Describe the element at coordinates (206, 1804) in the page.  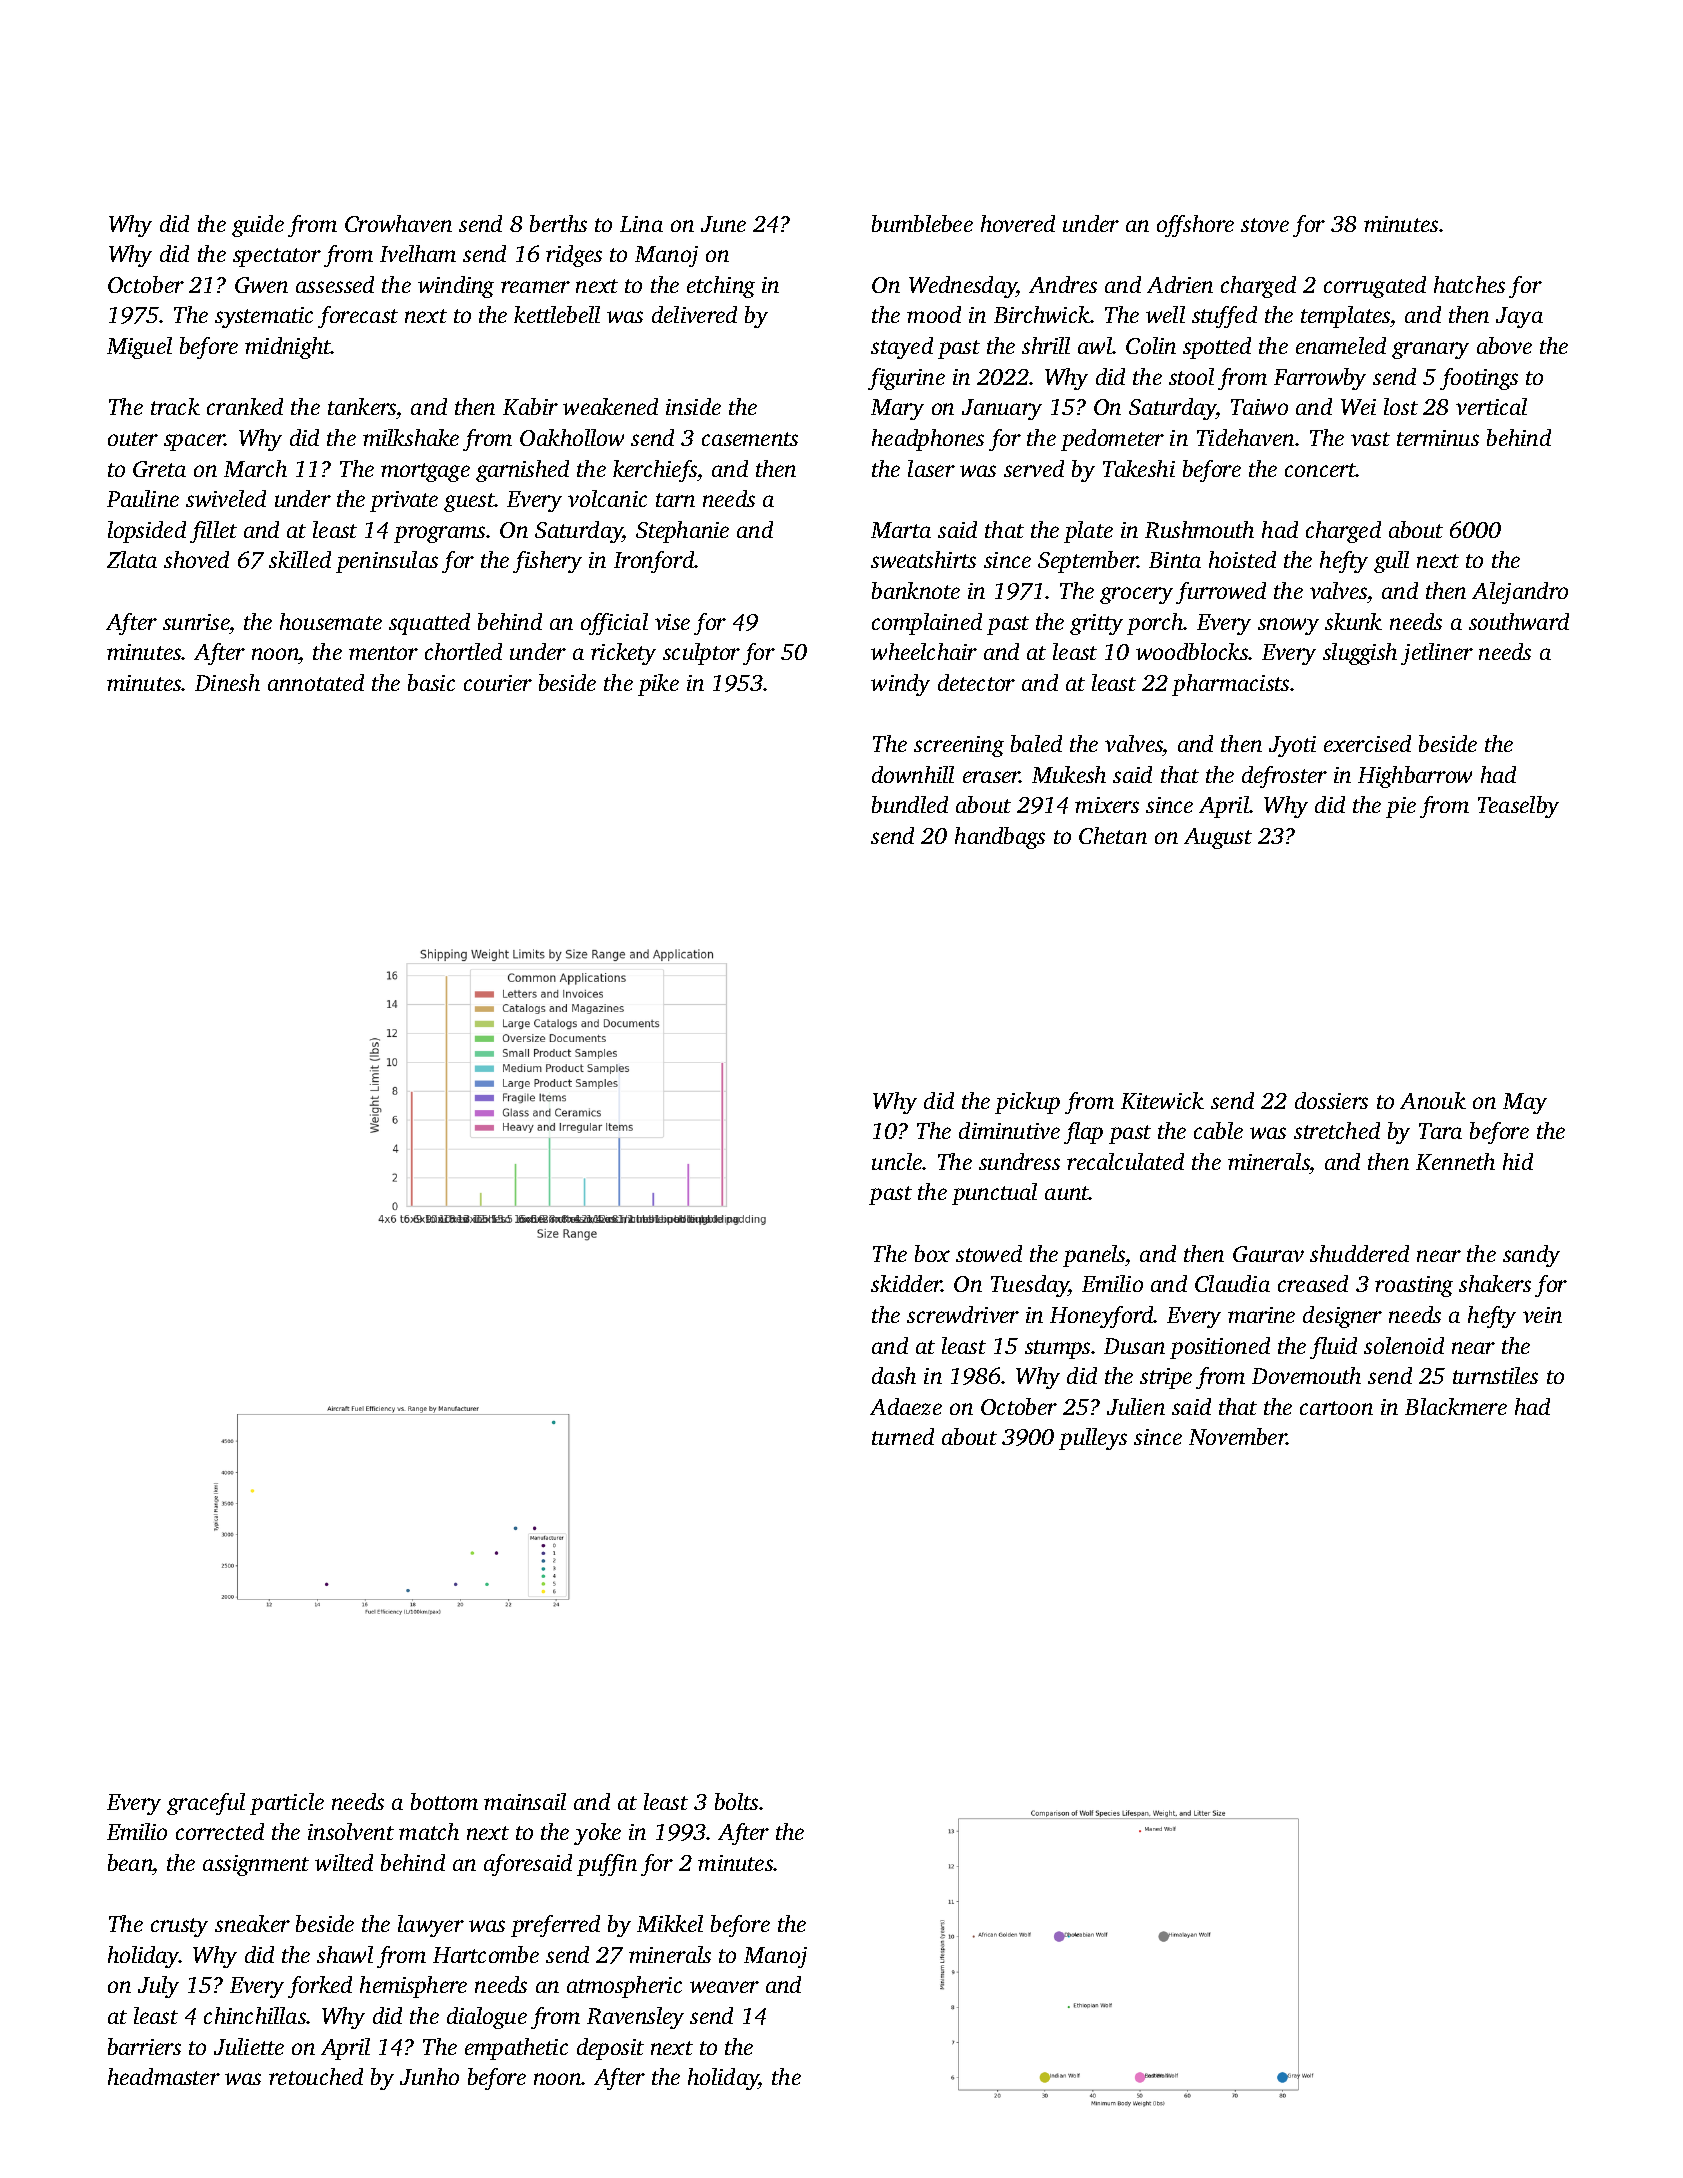
I see `graceful` at that location.
